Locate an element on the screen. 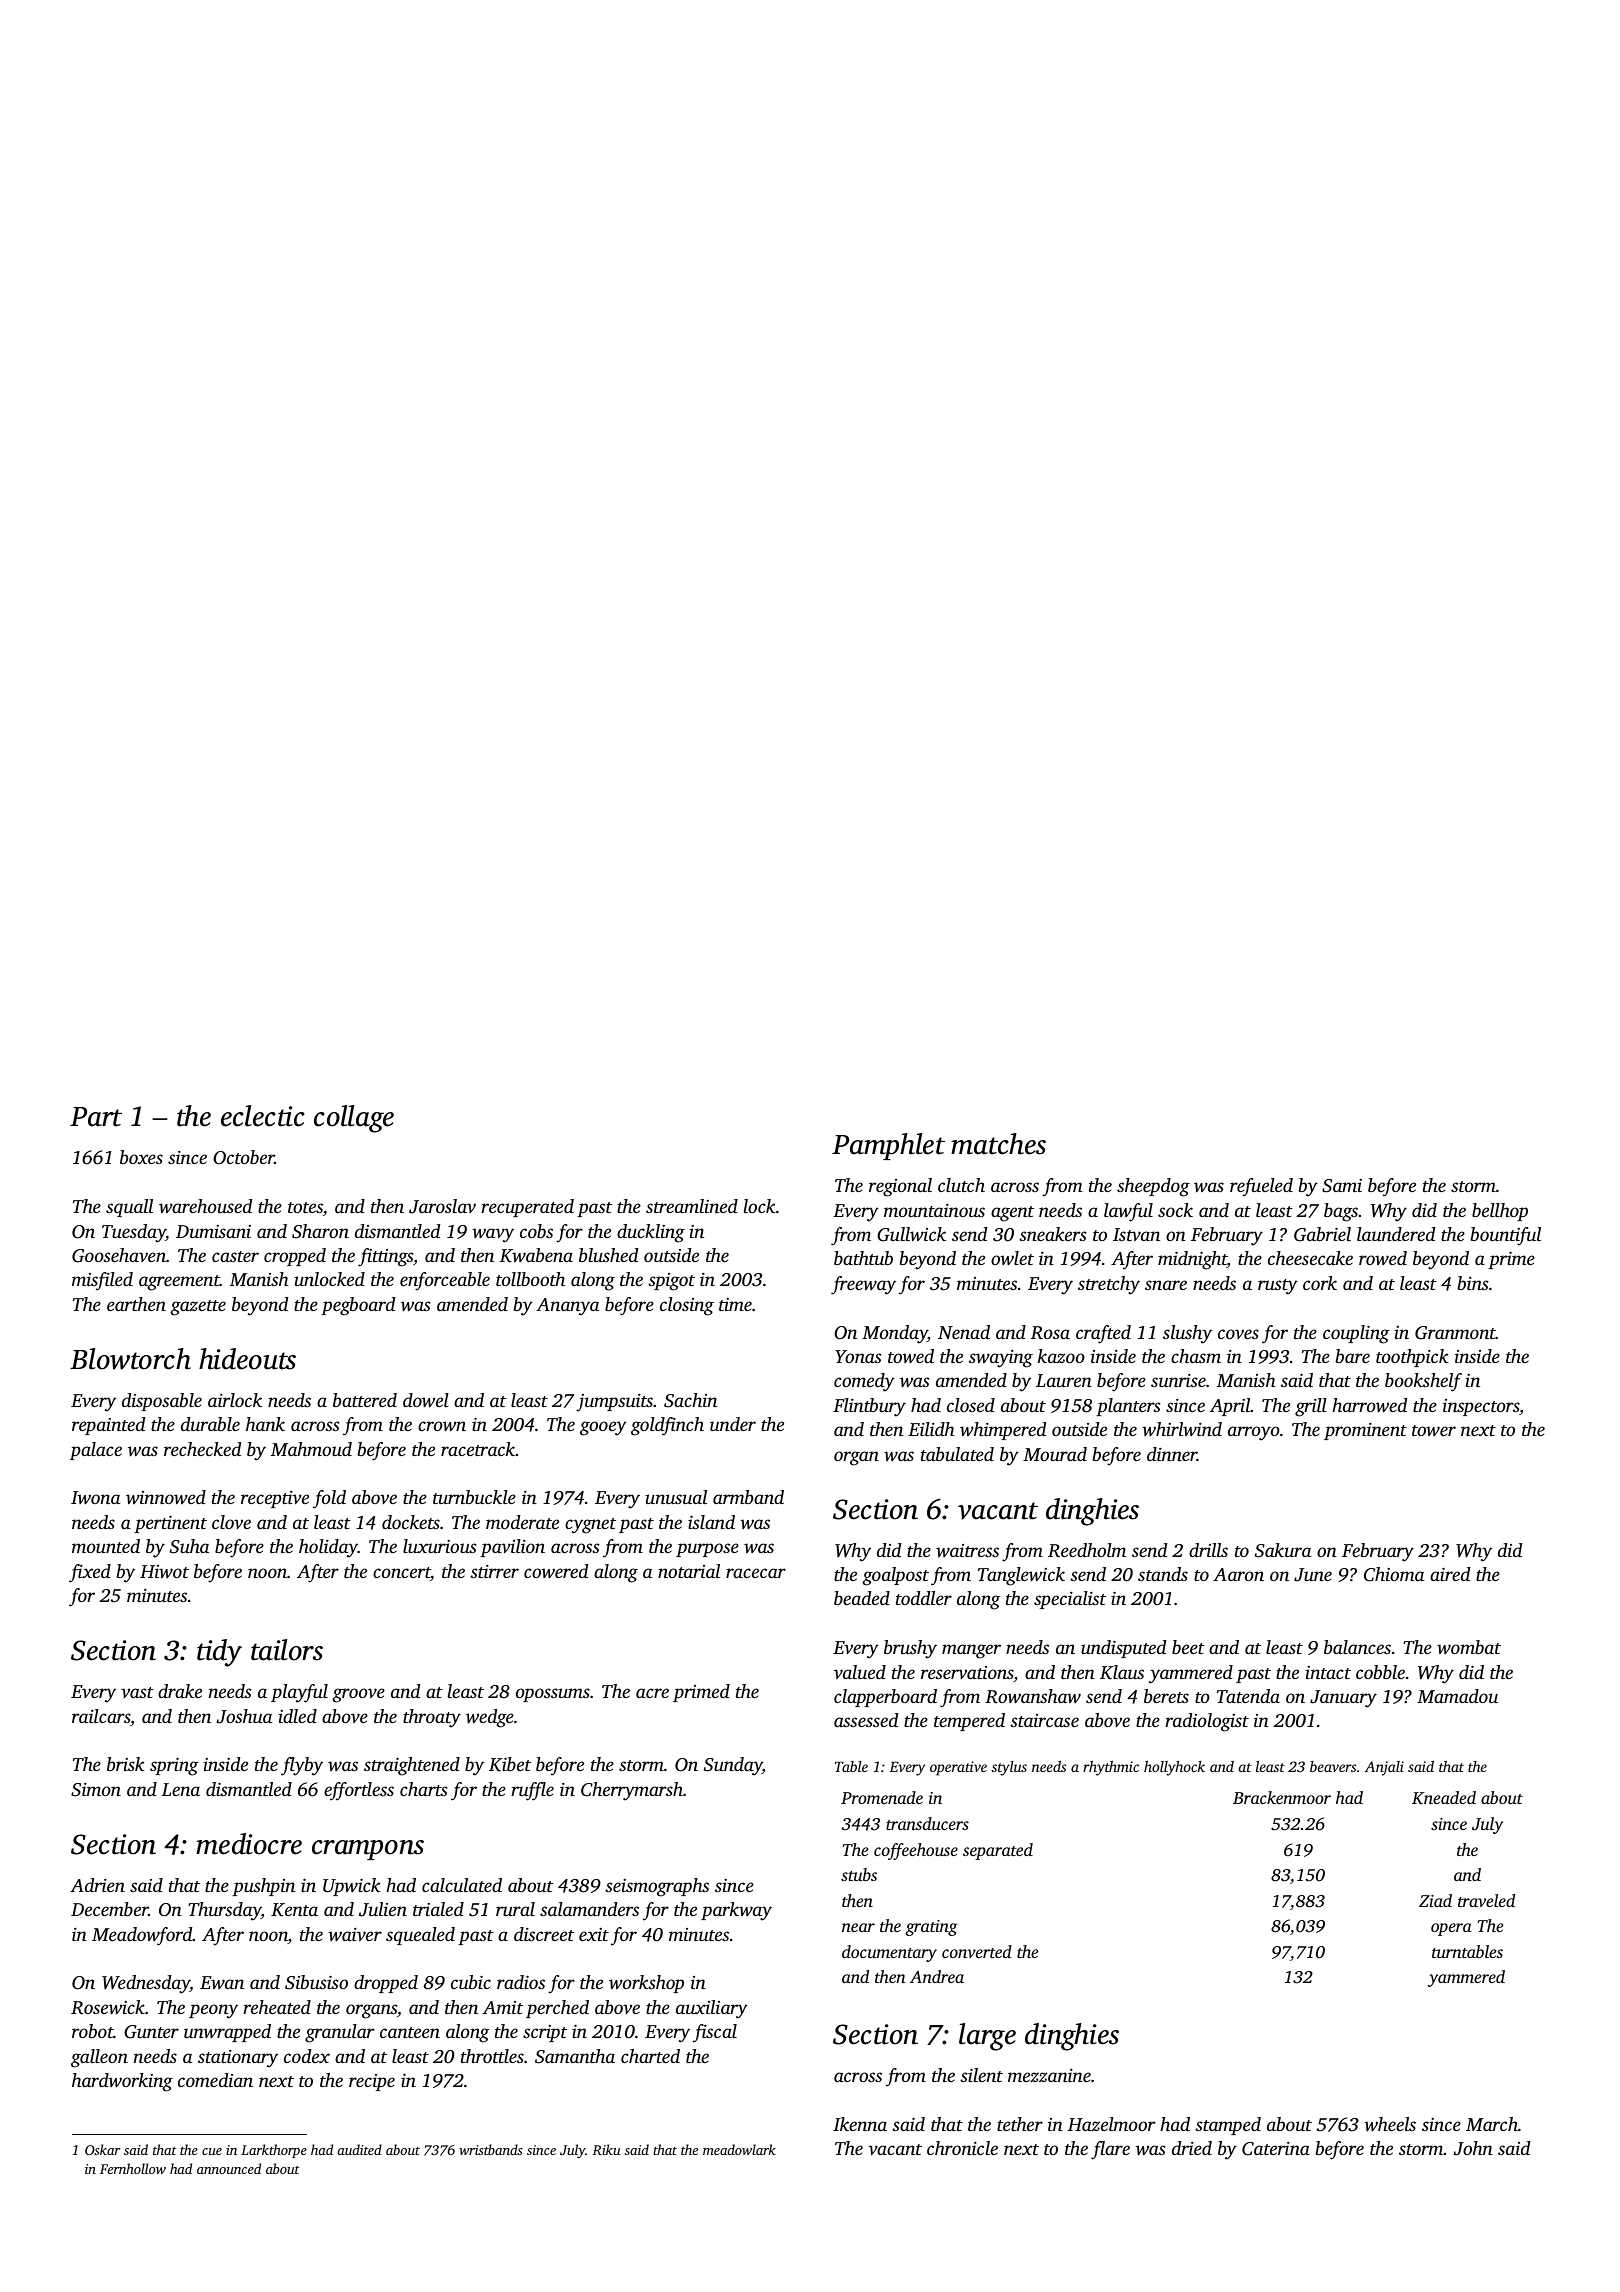 The width and height of the screenshot is (1620, 2292). throaty is located at coordinates (432, 1718).
